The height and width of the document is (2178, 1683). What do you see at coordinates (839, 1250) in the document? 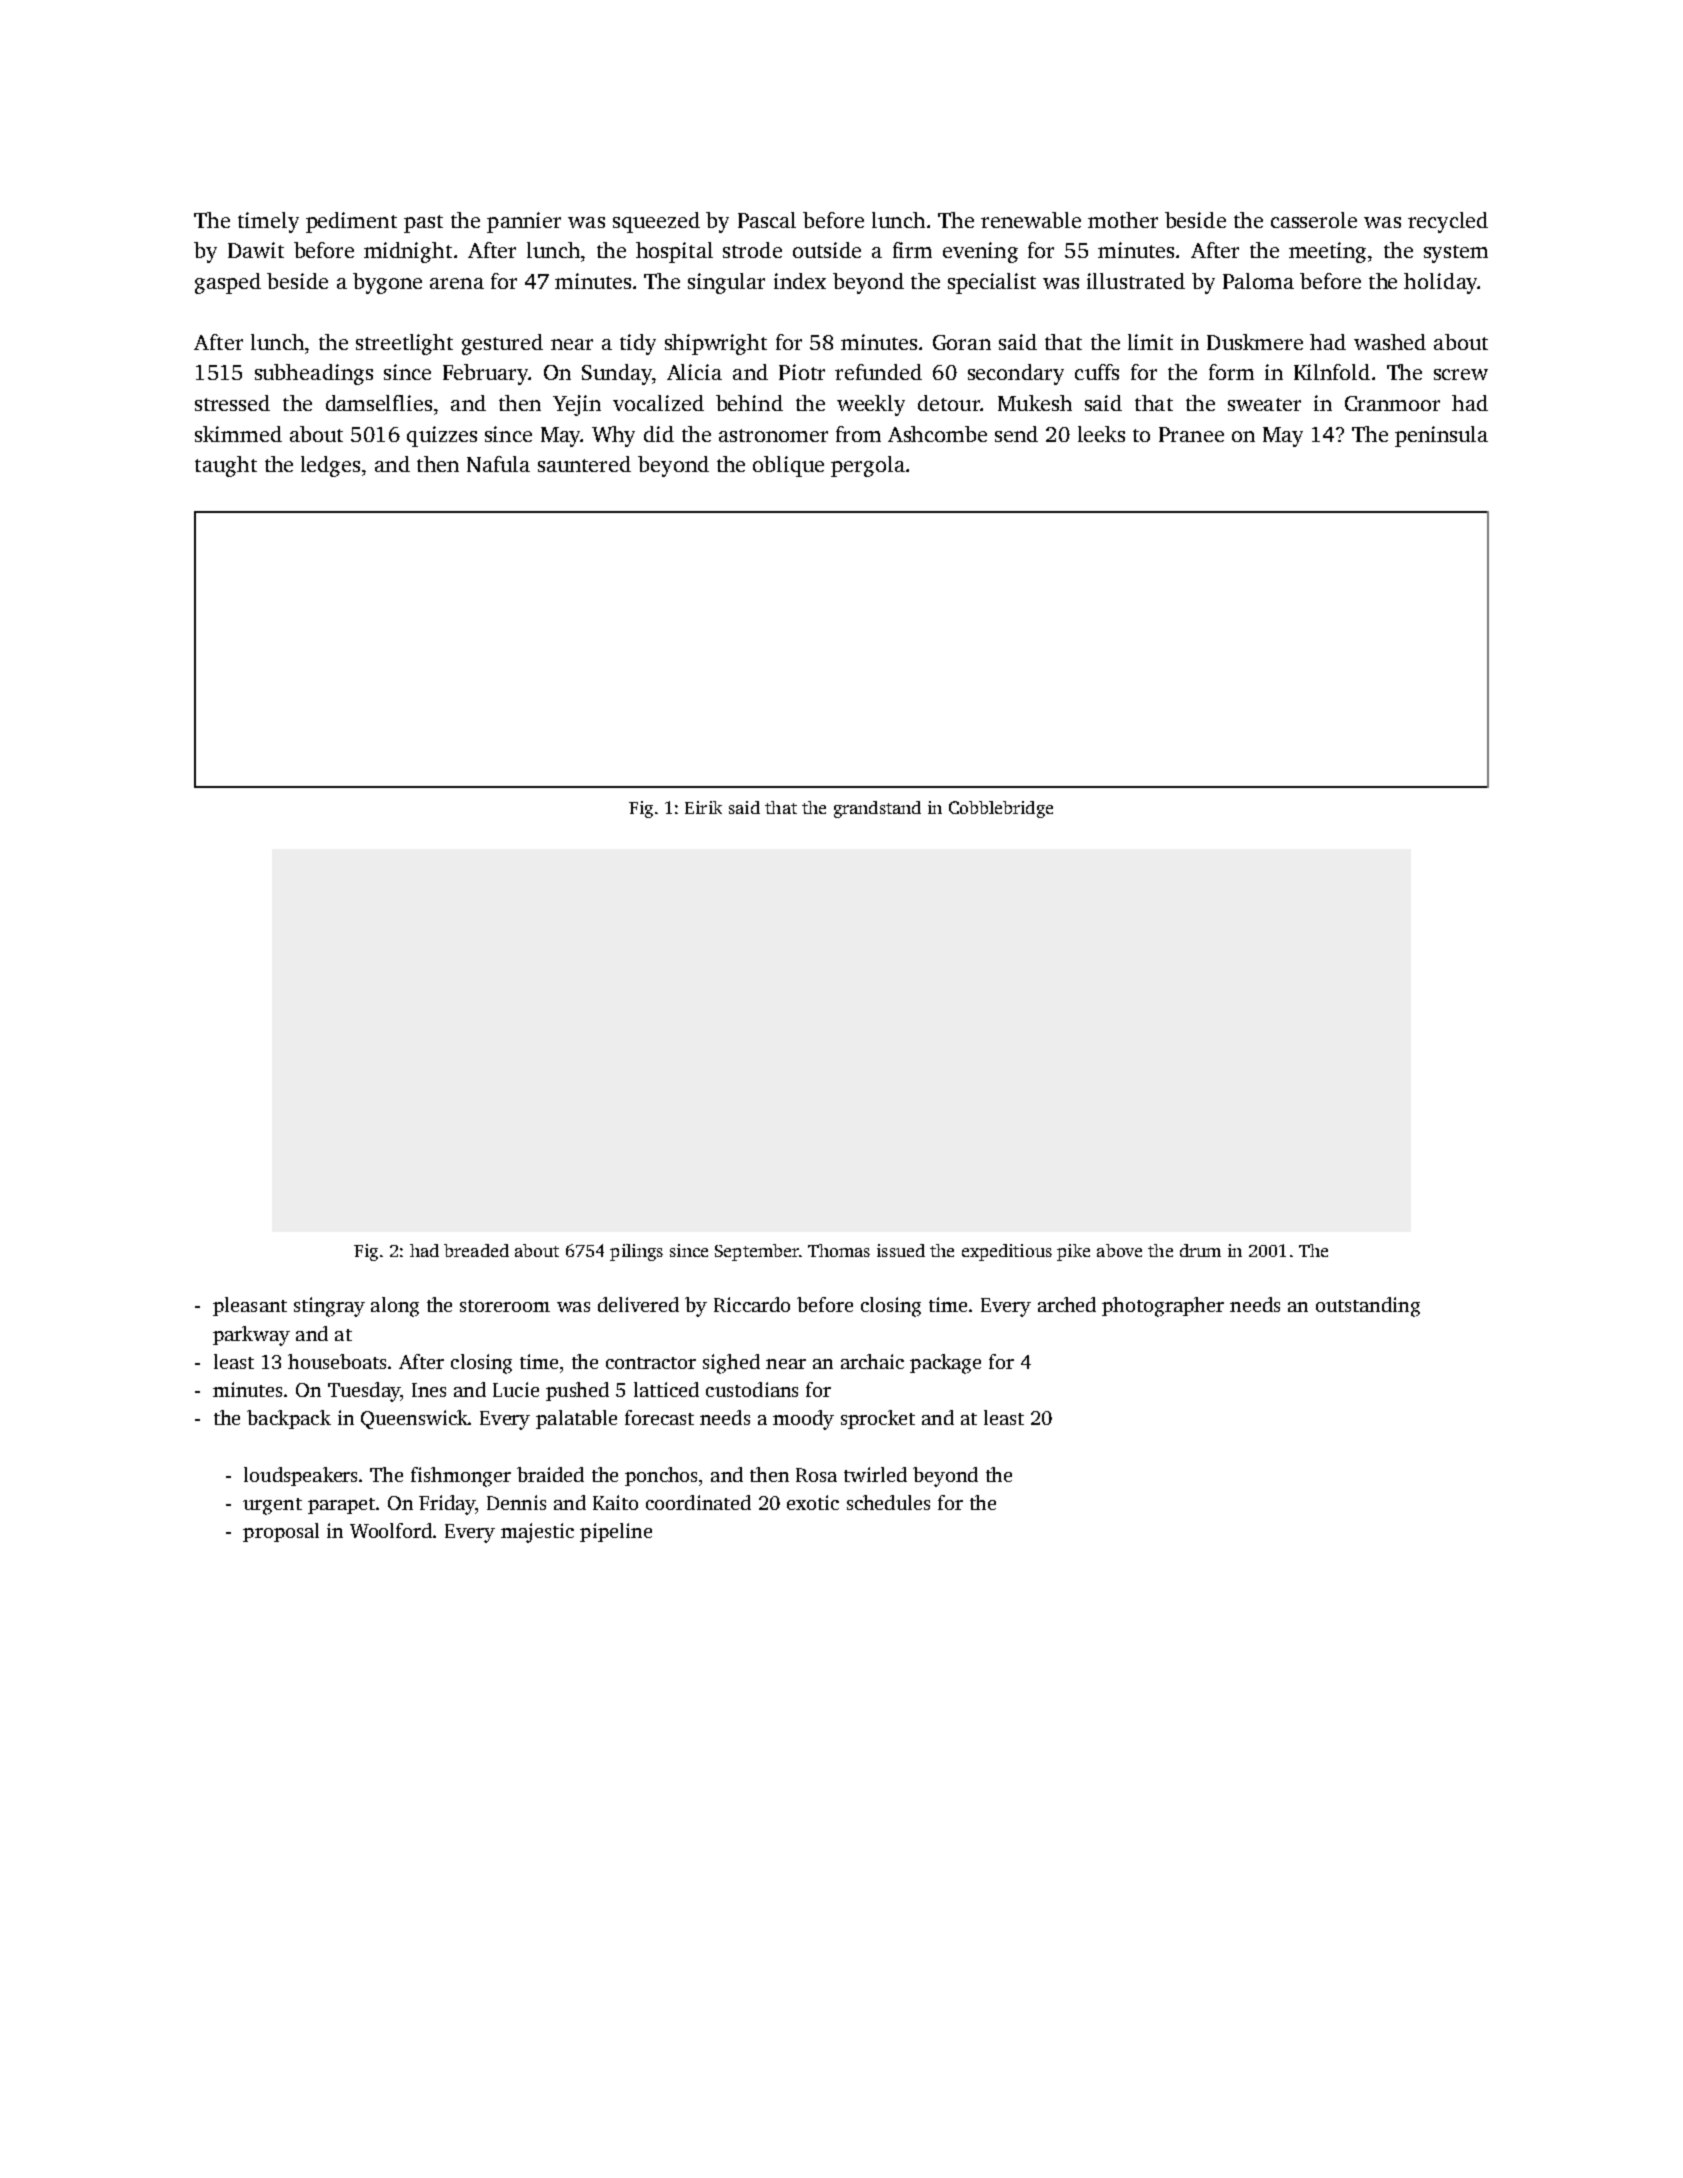
I see `Thomas` at bounding box center [839, 1250].
